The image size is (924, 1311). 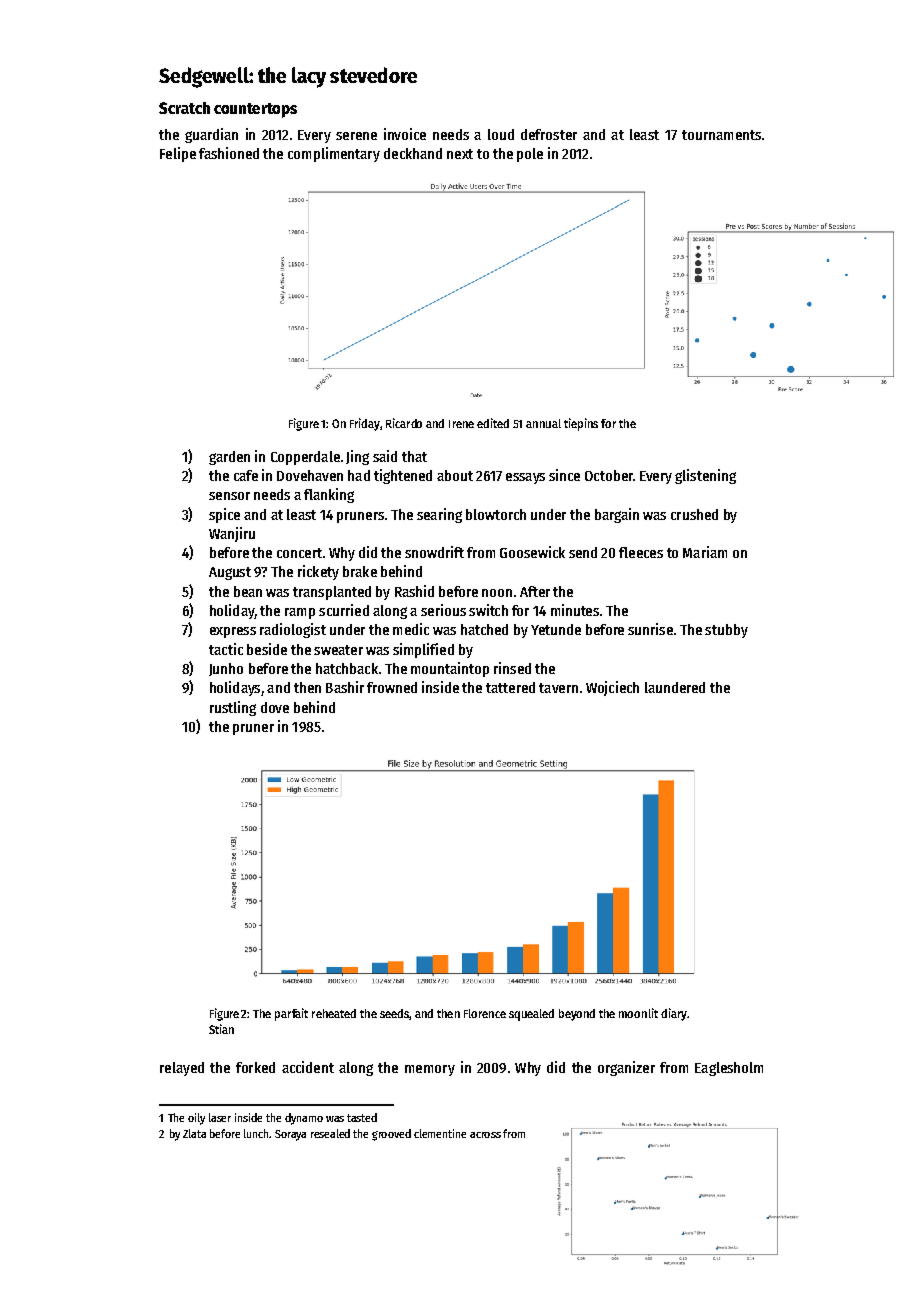 I want to click on complimentary, so click(x=334, y=154).
